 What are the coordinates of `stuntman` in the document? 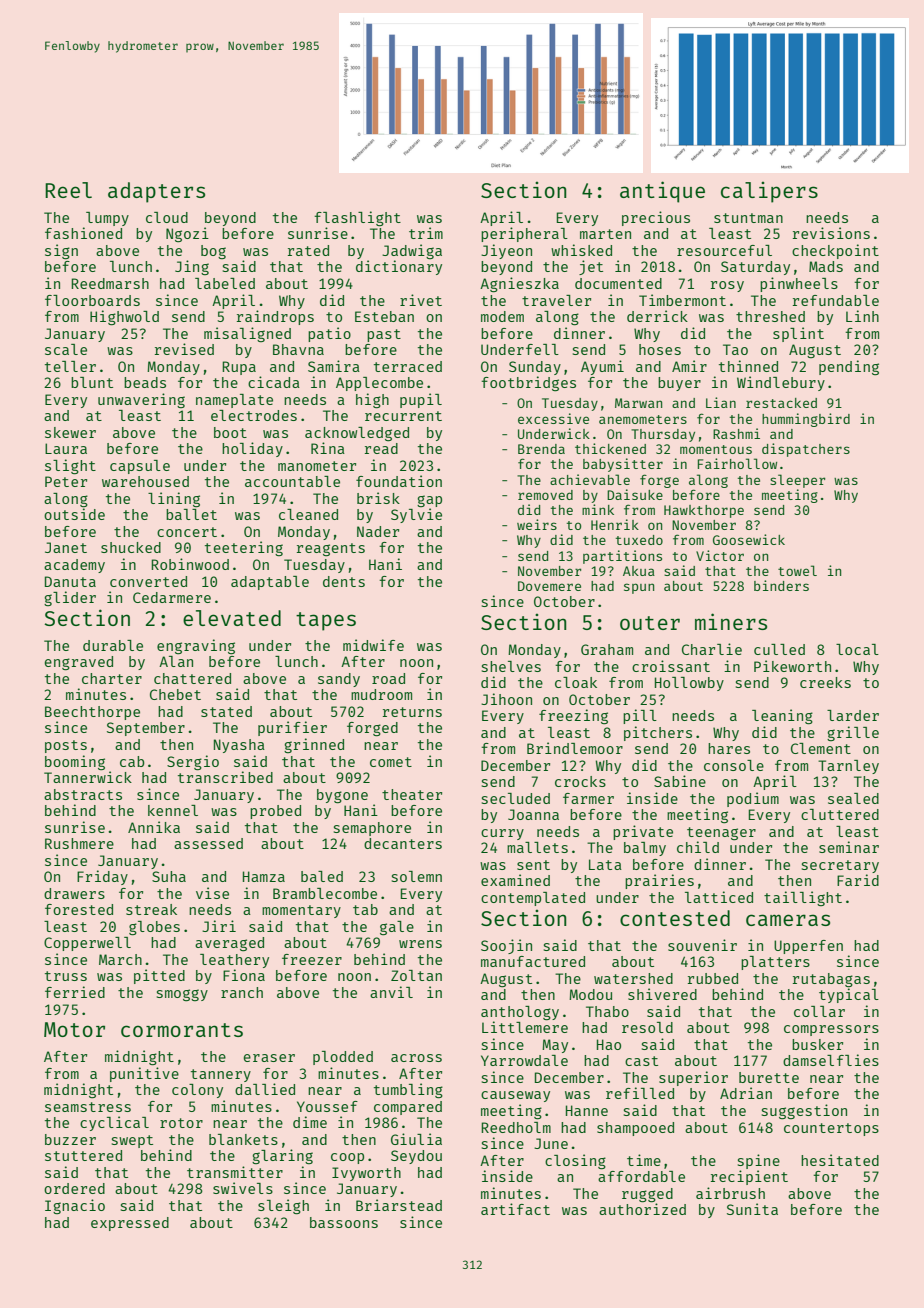 It's located at (748, 218).
